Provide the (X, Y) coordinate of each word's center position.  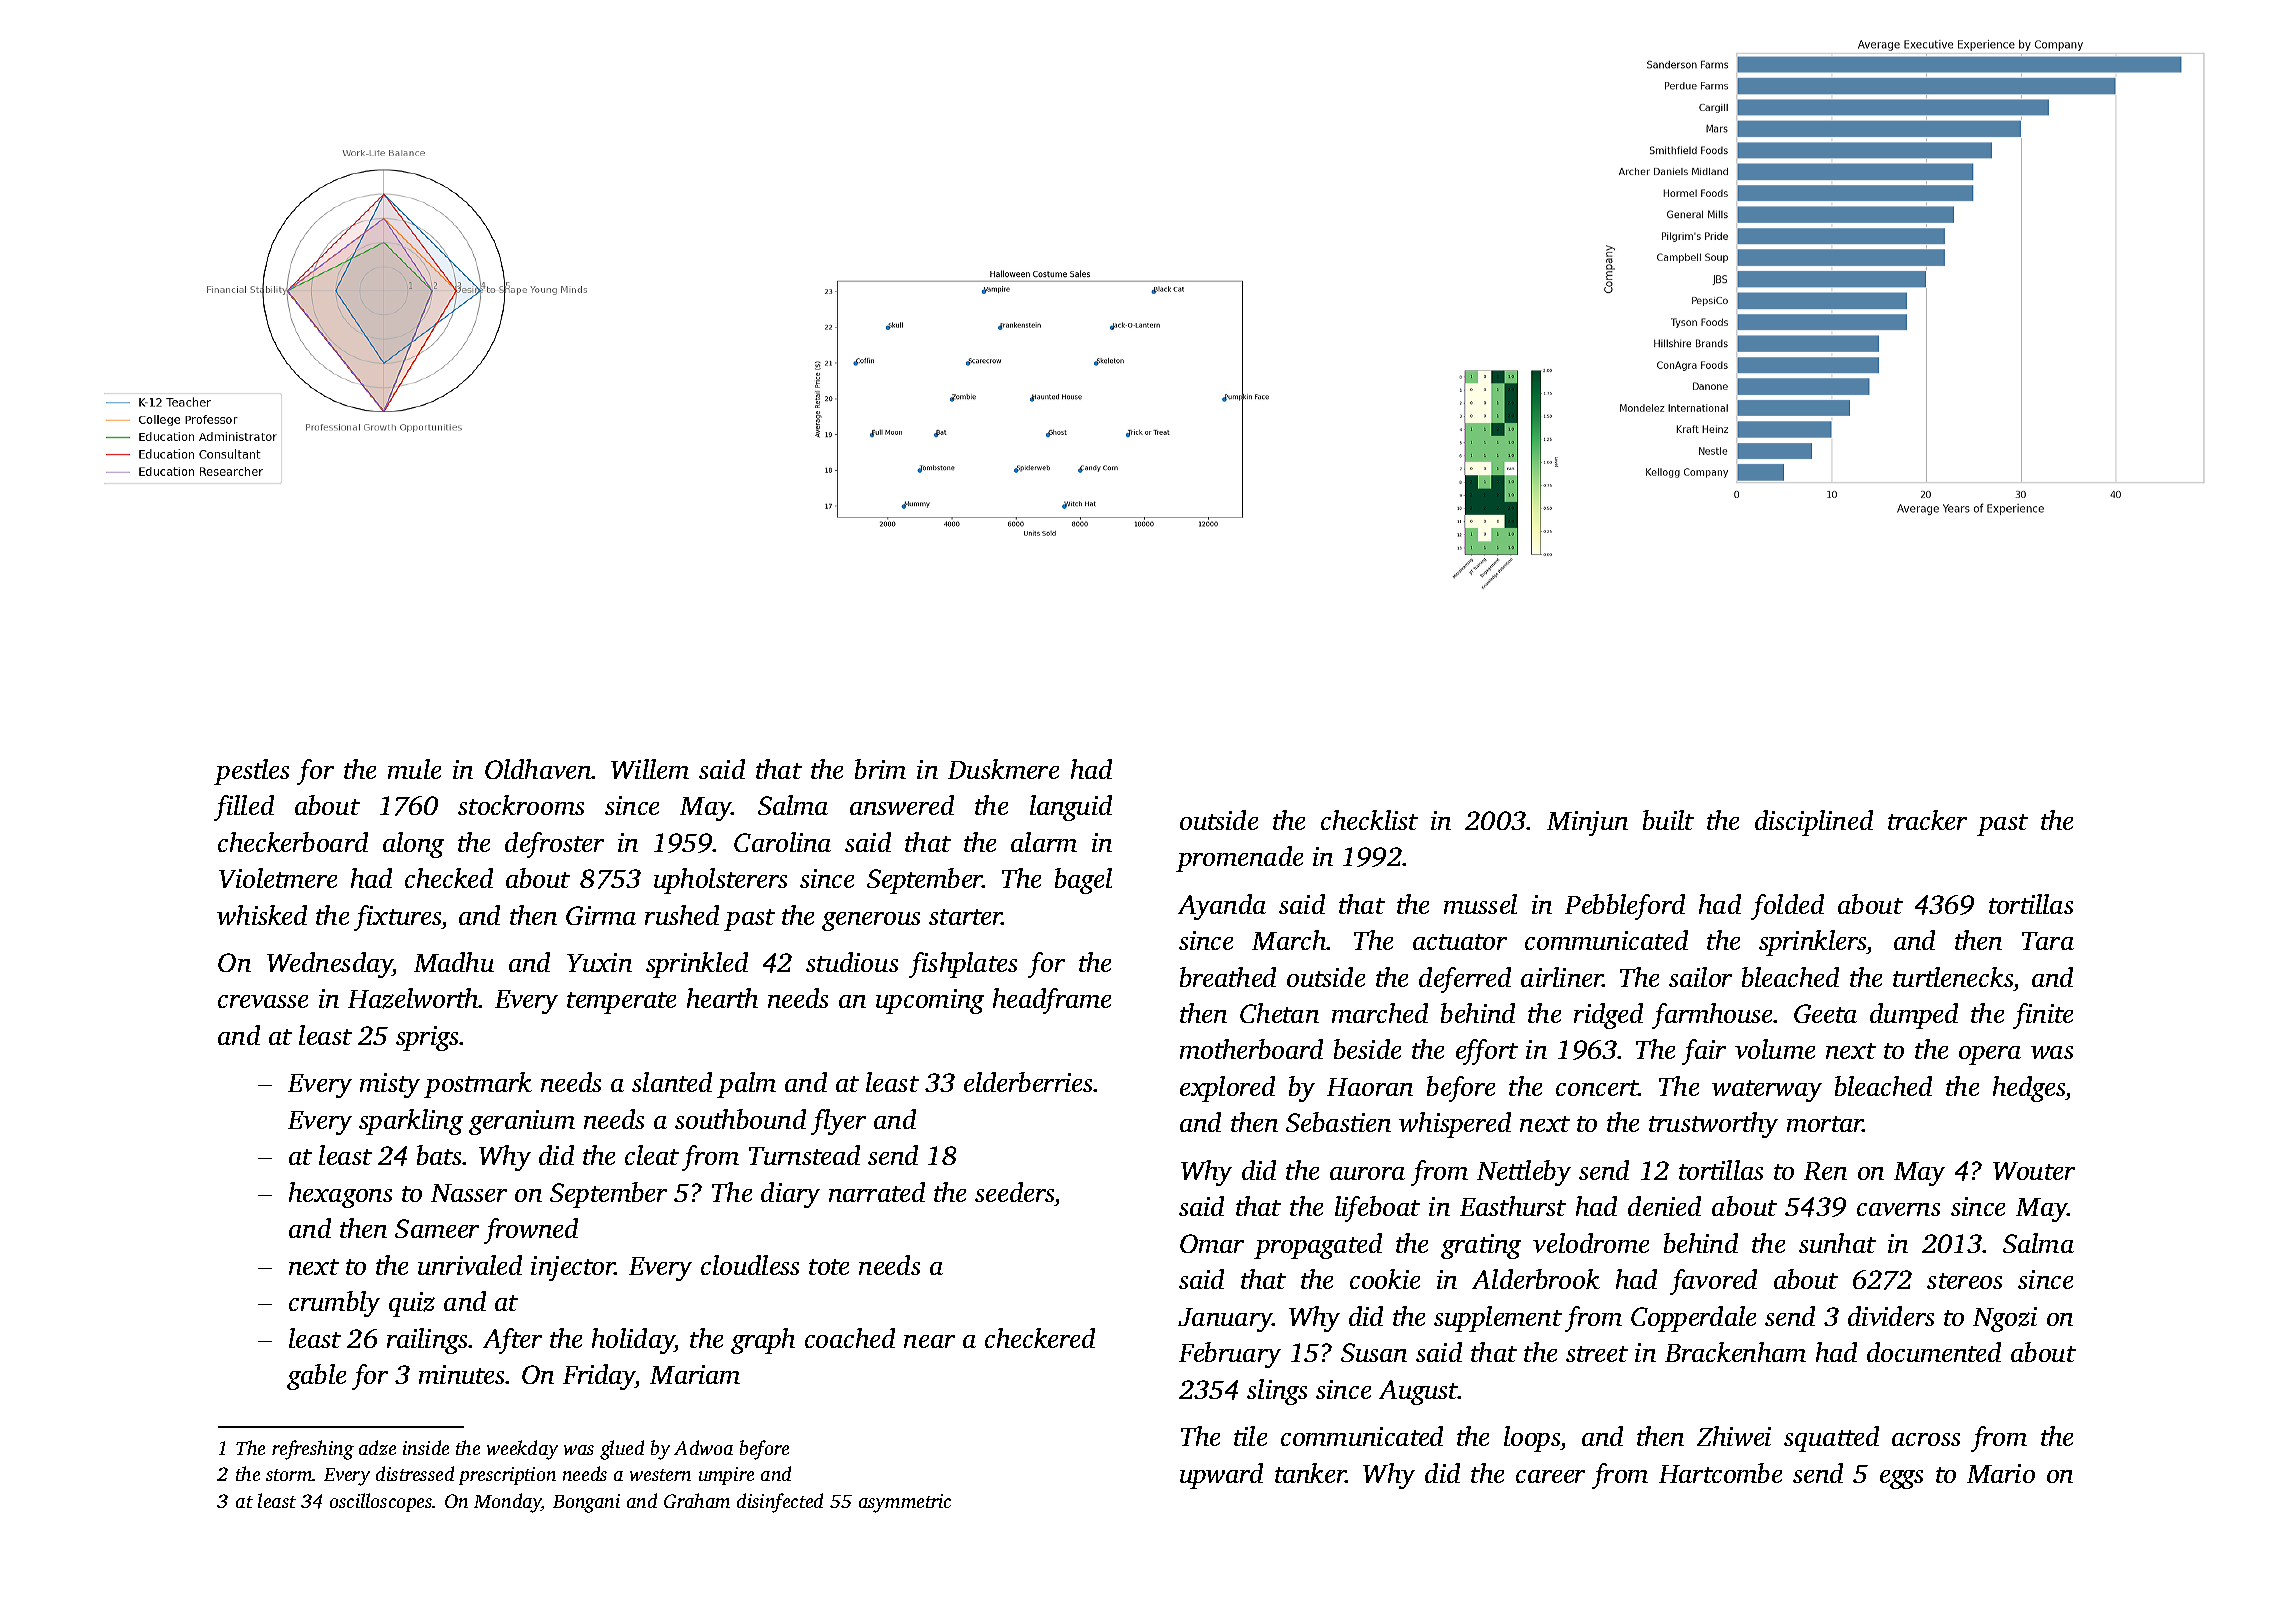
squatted (1831, 1439)
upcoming (930, 1001)
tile (1250, 1436)
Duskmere (1003, 769)
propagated (1318, 1246)
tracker (1927, 820)
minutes (462, 1374)
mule (414, 769)
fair (1704, 1052)
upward (1221, 1476)
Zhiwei (1734, 1436)
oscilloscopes (381, 1502)
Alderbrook (1536, 1279)
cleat (652, 1155)
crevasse (263, 1001)
